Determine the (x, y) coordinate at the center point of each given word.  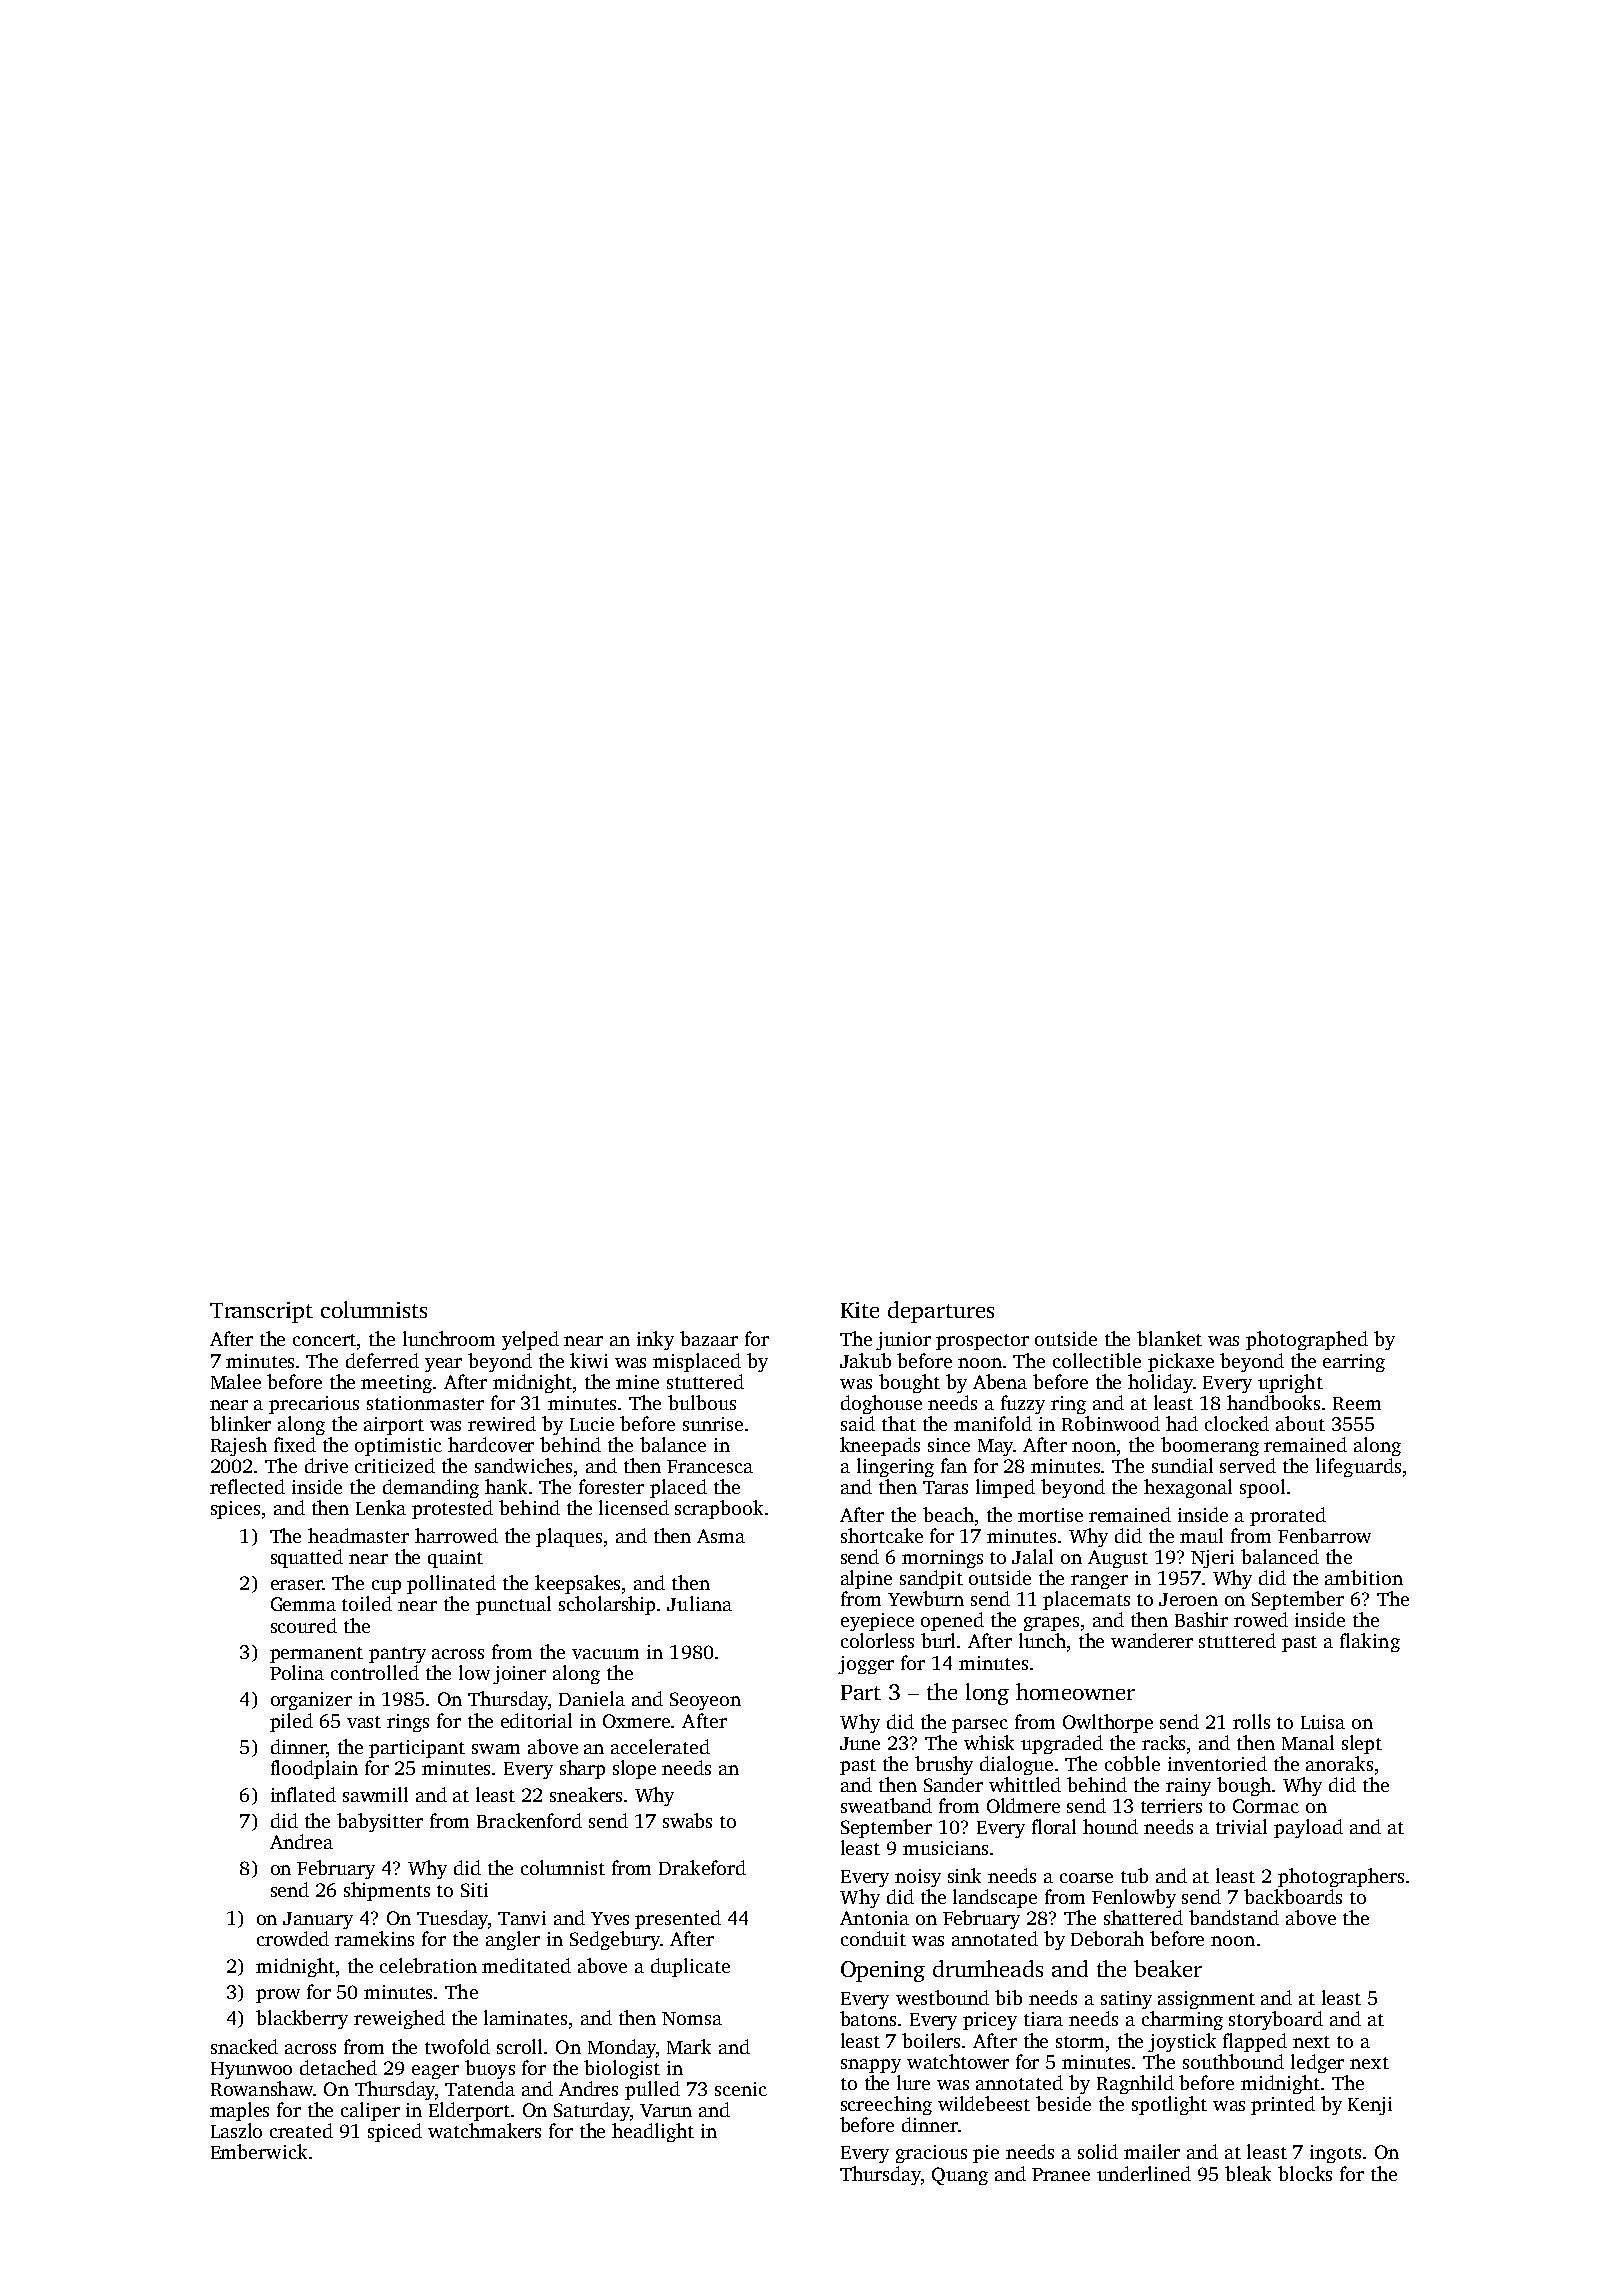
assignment (1206, 2000)
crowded (293, 1938)
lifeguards (1358, 1467)
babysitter (380, 1822)
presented (678, 1919)
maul (1201, 1535)
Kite (860, 1310)
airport (394, 1426)
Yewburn (926, 1598)
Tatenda (480, 2088)
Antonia (874, 1918)
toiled (367, 1603)
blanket (1169, 1338)
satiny (1126, 2000)
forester (611, 1486)
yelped (530, 1340)
